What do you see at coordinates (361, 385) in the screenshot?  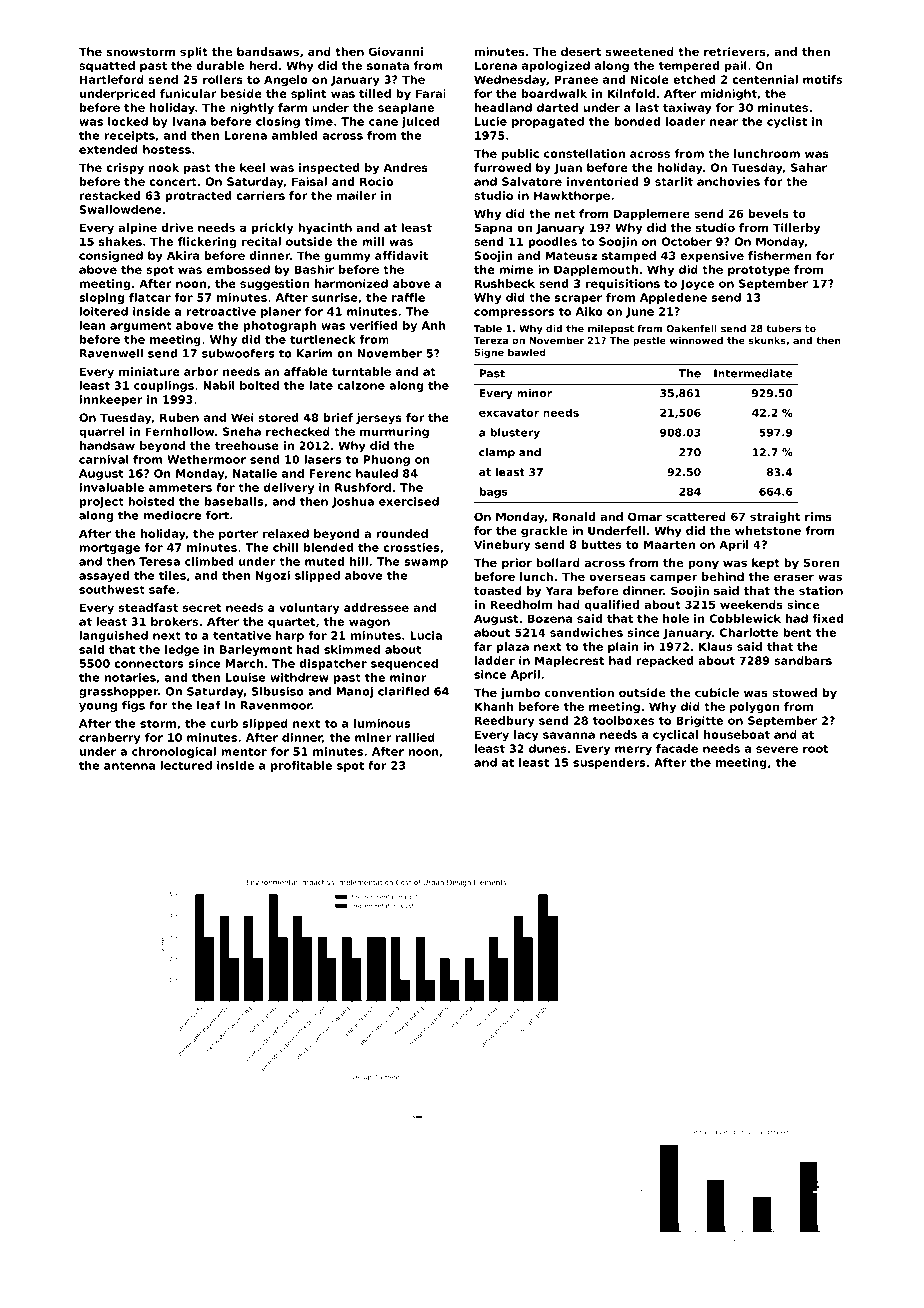 I see `calzone` at bounding box center [361, 385].
